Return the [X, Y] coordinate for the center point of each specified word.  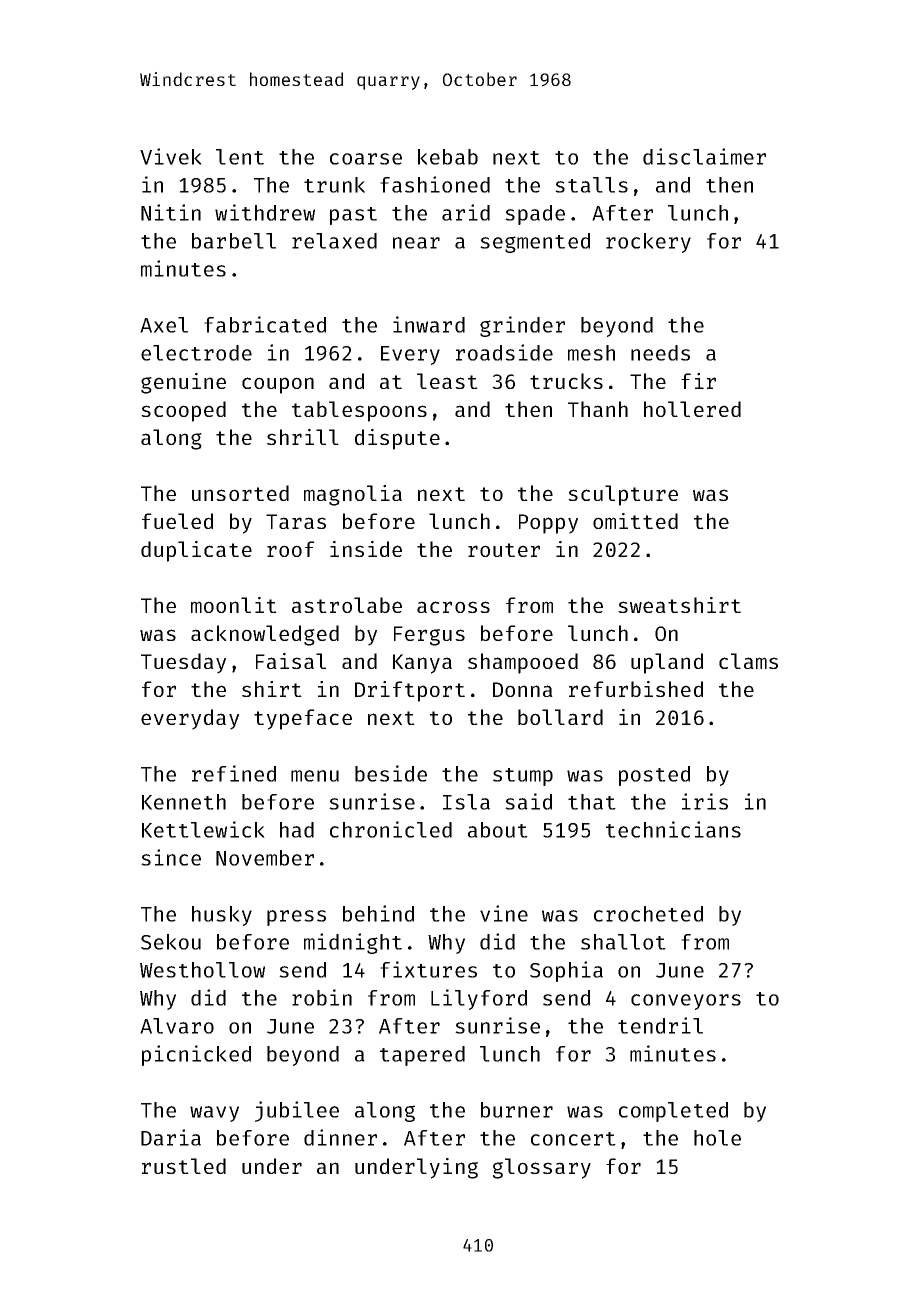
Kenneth [184, 802]
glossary [542, 1168]
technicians [673, 829]
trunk [334, 185]
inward [429, 324]
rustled [184, 1166]
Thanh [598, 409]
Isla [466, 802]
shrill [303, 437]
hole [717, 1138]
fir [698, 381]
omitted [635, 521]
